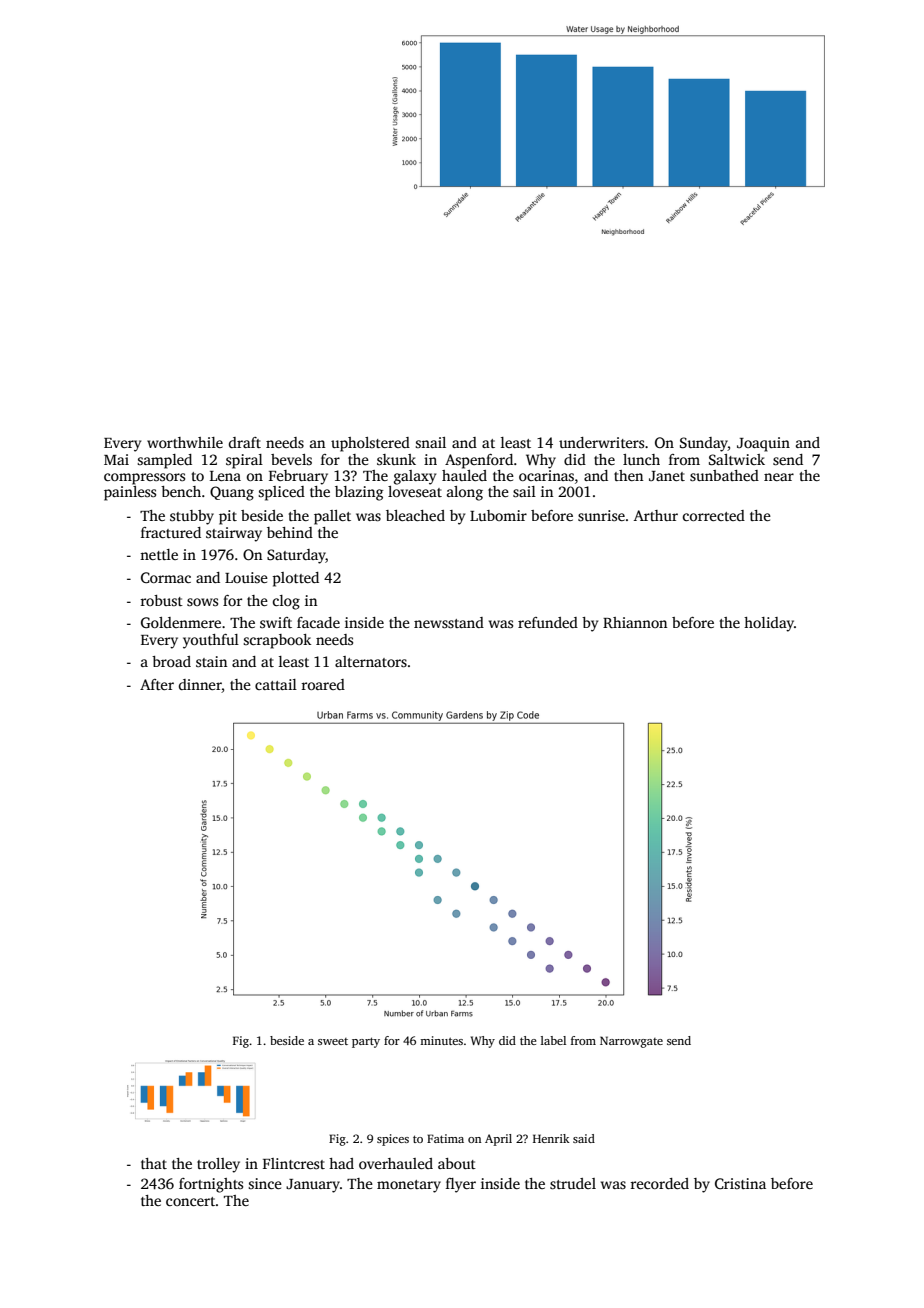  I want to click on dinner, so click(200, 686).
